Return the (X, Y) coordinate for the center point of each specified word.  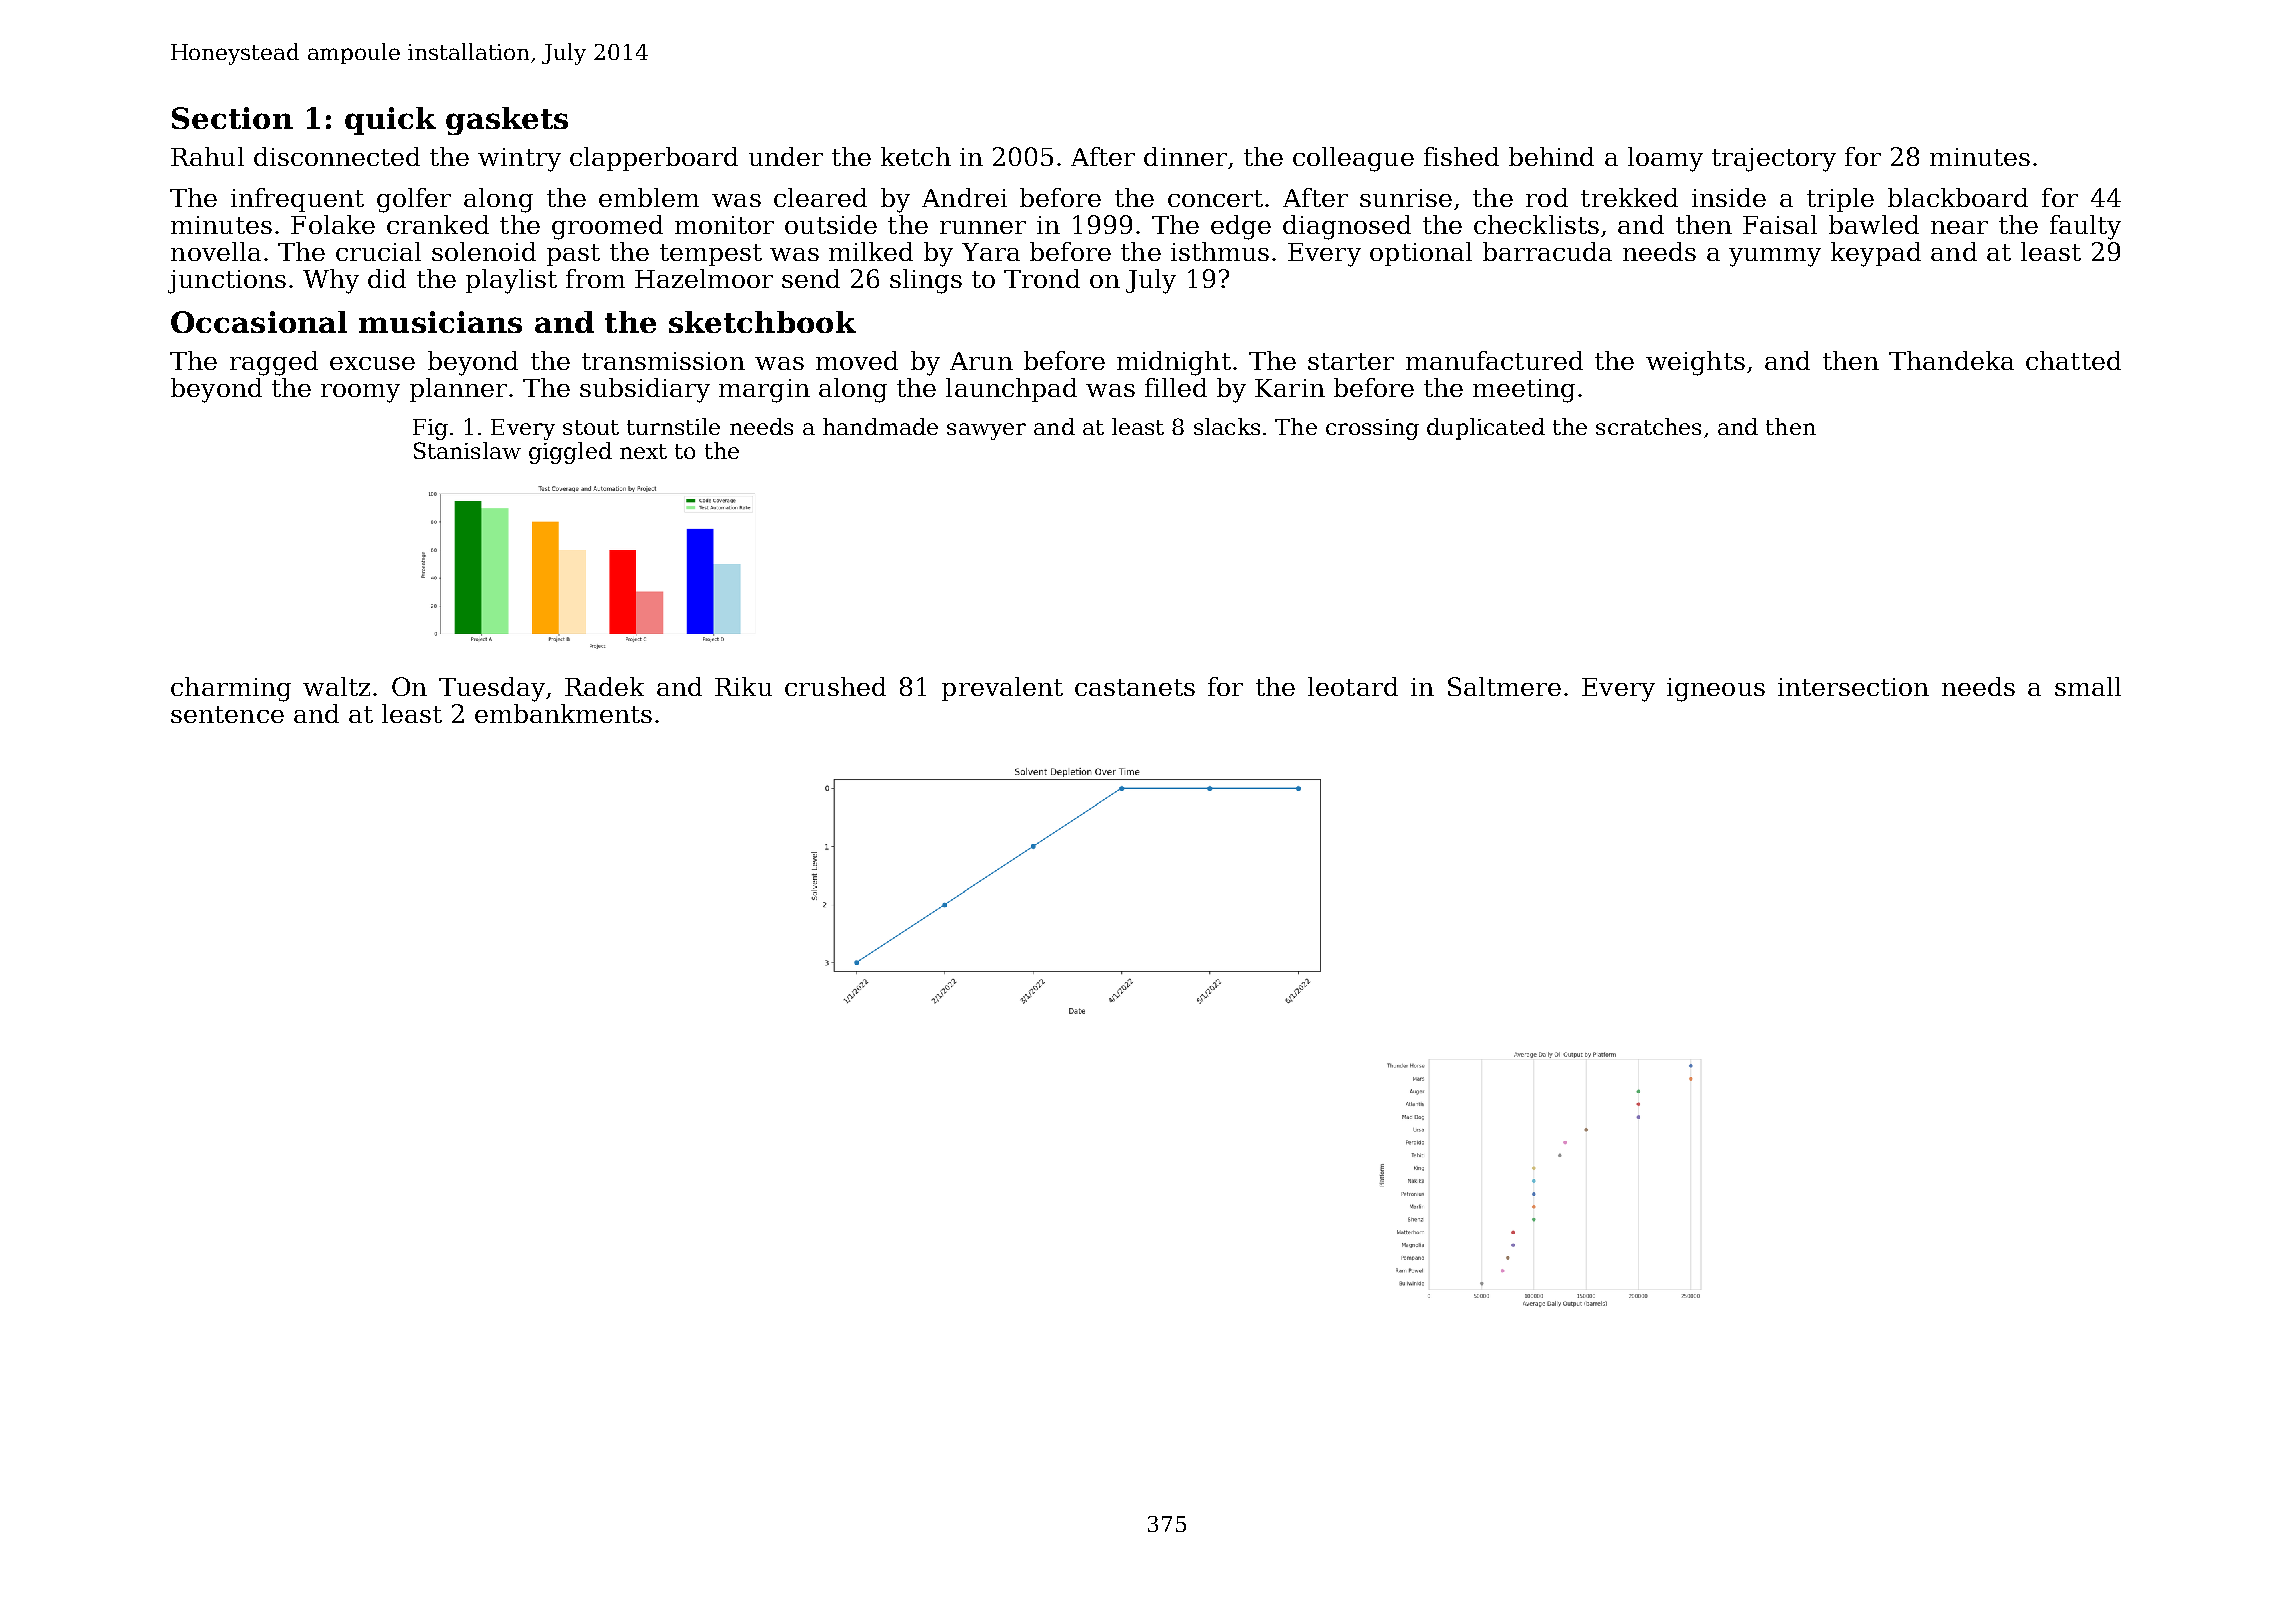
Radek (604, 686)
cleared (820, 197)
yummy (1775, 257)
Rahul (207, 156)
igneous (1716, 690)
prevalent (1002, 689)
